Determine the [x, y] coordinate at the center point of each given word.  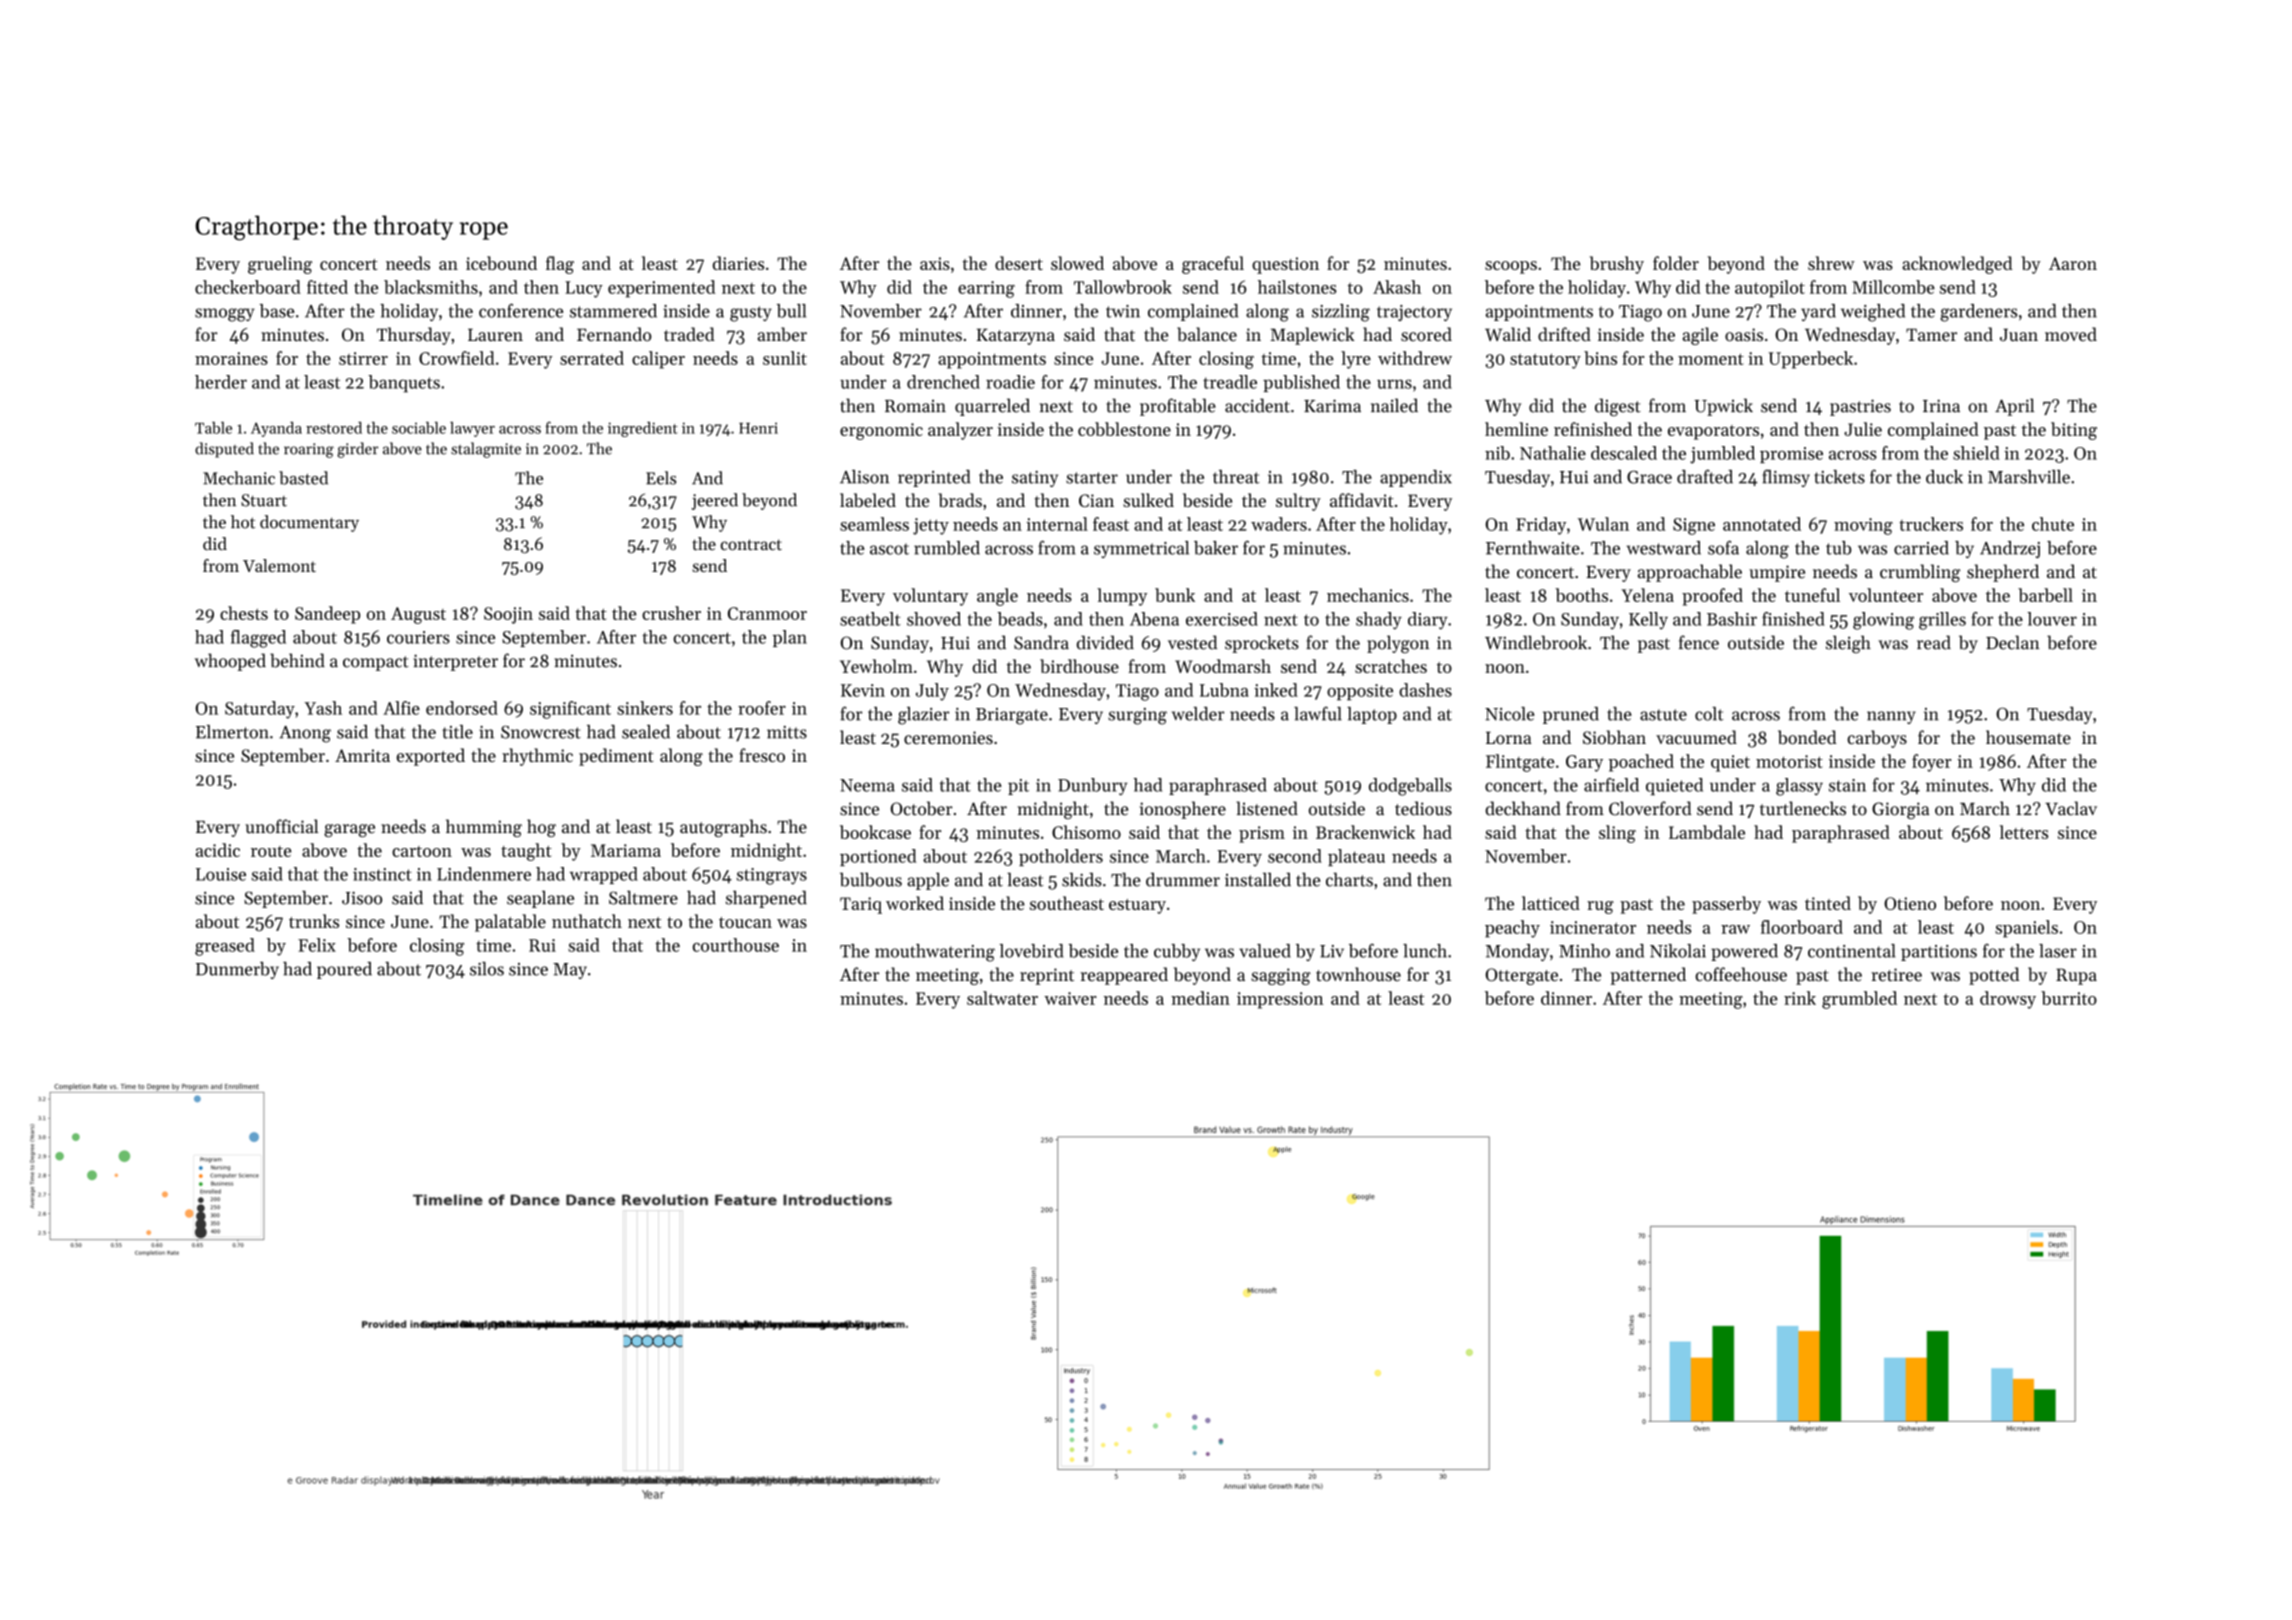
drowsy [2008, 1000]
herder [221, 382]
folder [1676, 263]
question [1285, 265]
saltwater [1002, 998]
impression [1280, 1000]
